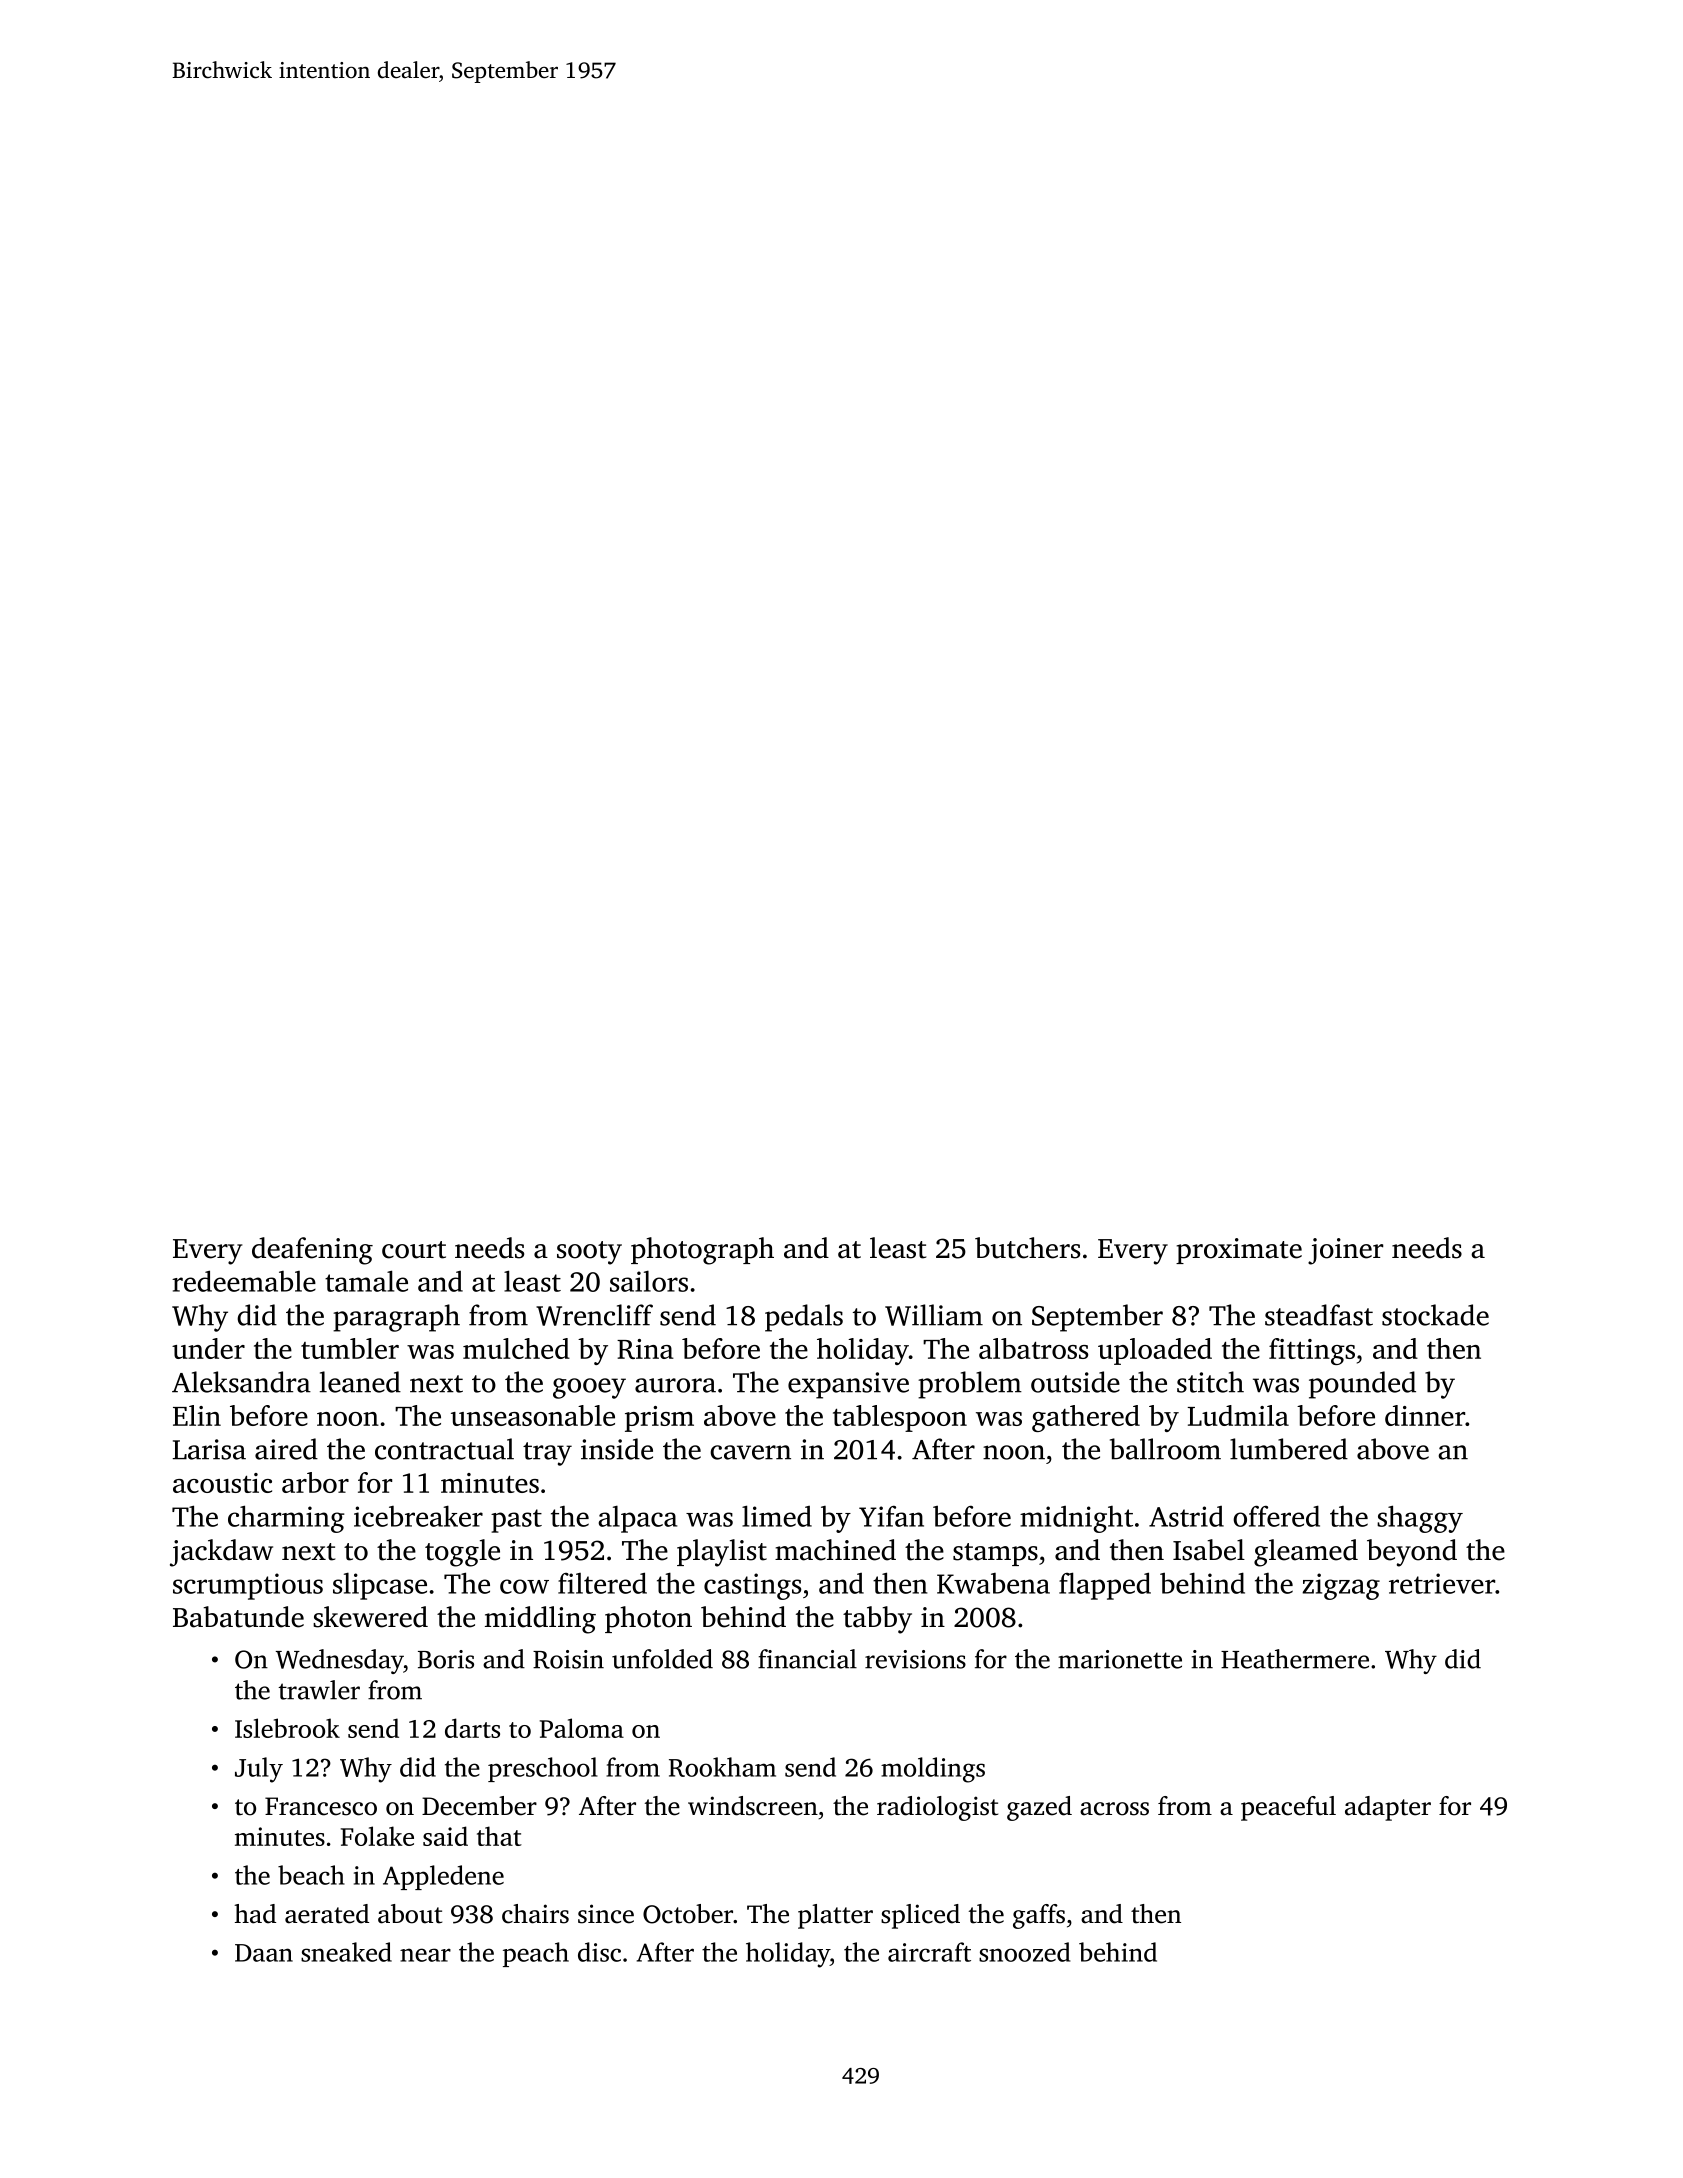 The image size is (1683, 2178). I want to click on about, so click(410, 1914).
